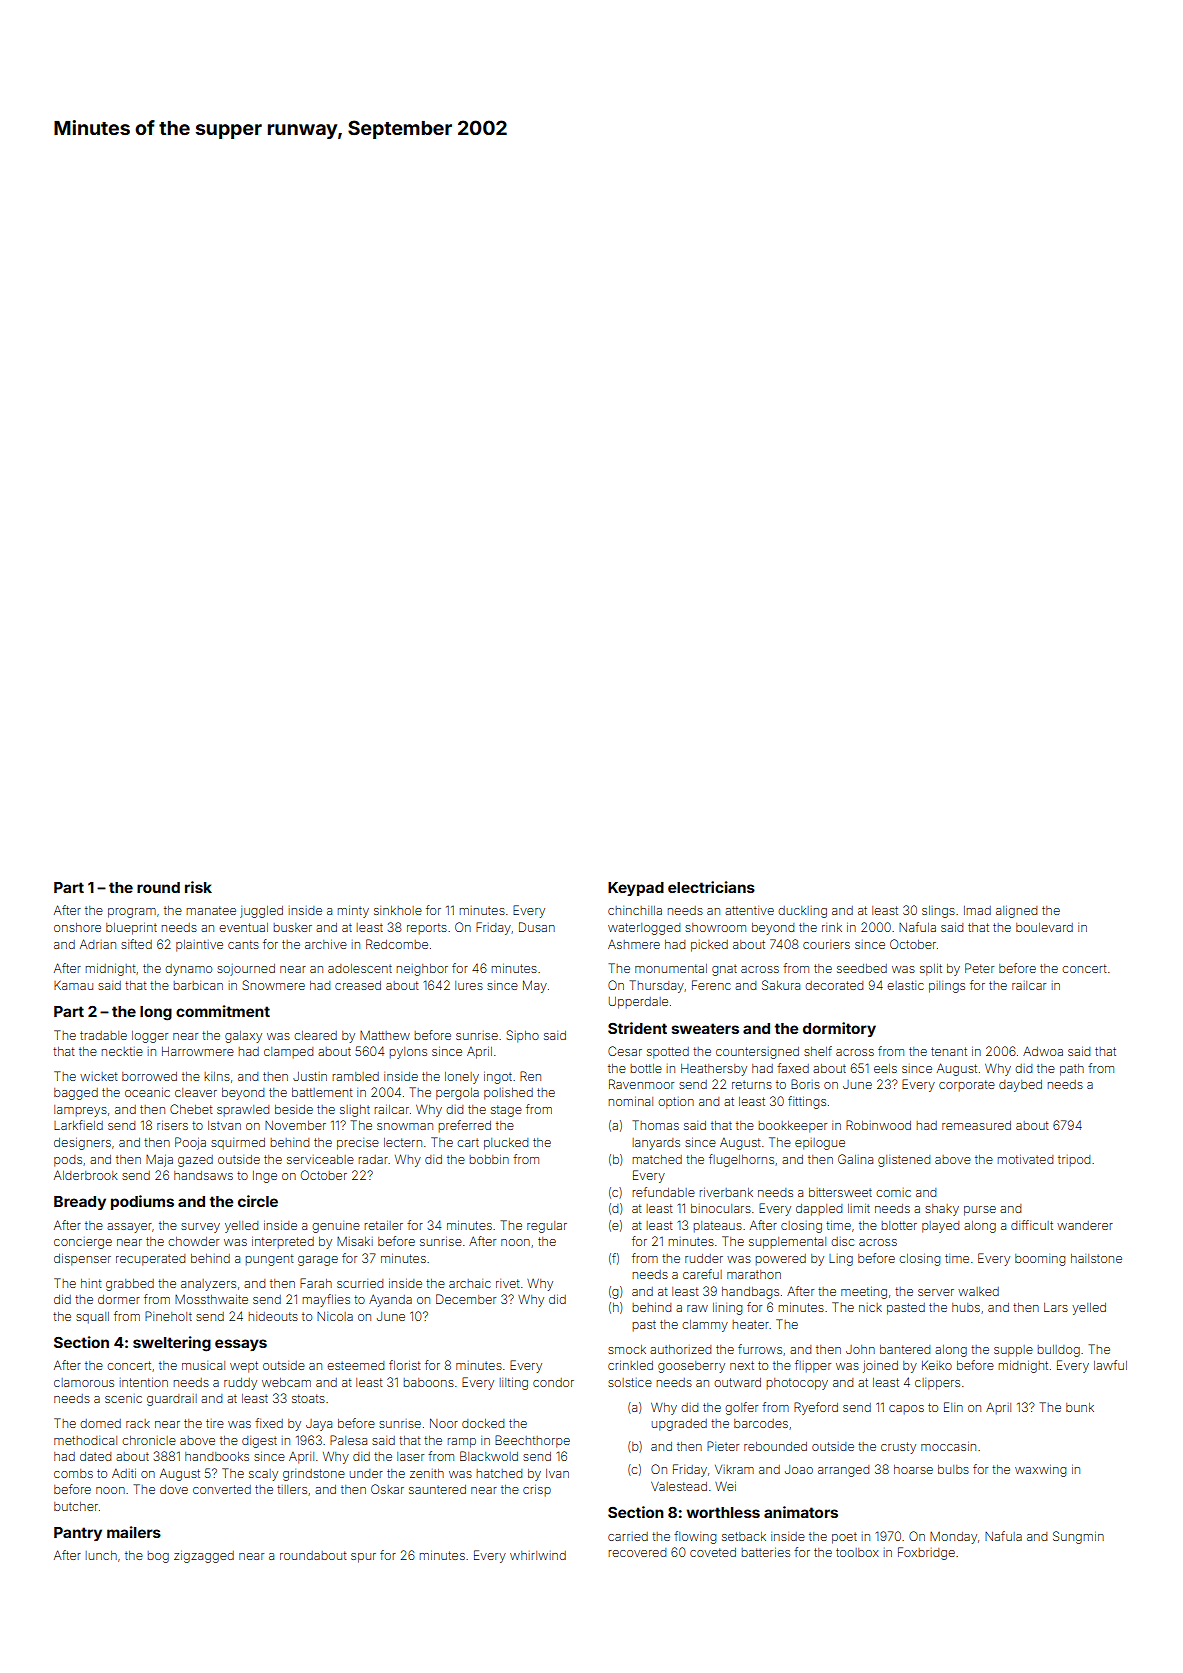  What do you see at coordinates (870, 1307) in the screenshot?
I see `nick` at bounding box center [870, 1307].
